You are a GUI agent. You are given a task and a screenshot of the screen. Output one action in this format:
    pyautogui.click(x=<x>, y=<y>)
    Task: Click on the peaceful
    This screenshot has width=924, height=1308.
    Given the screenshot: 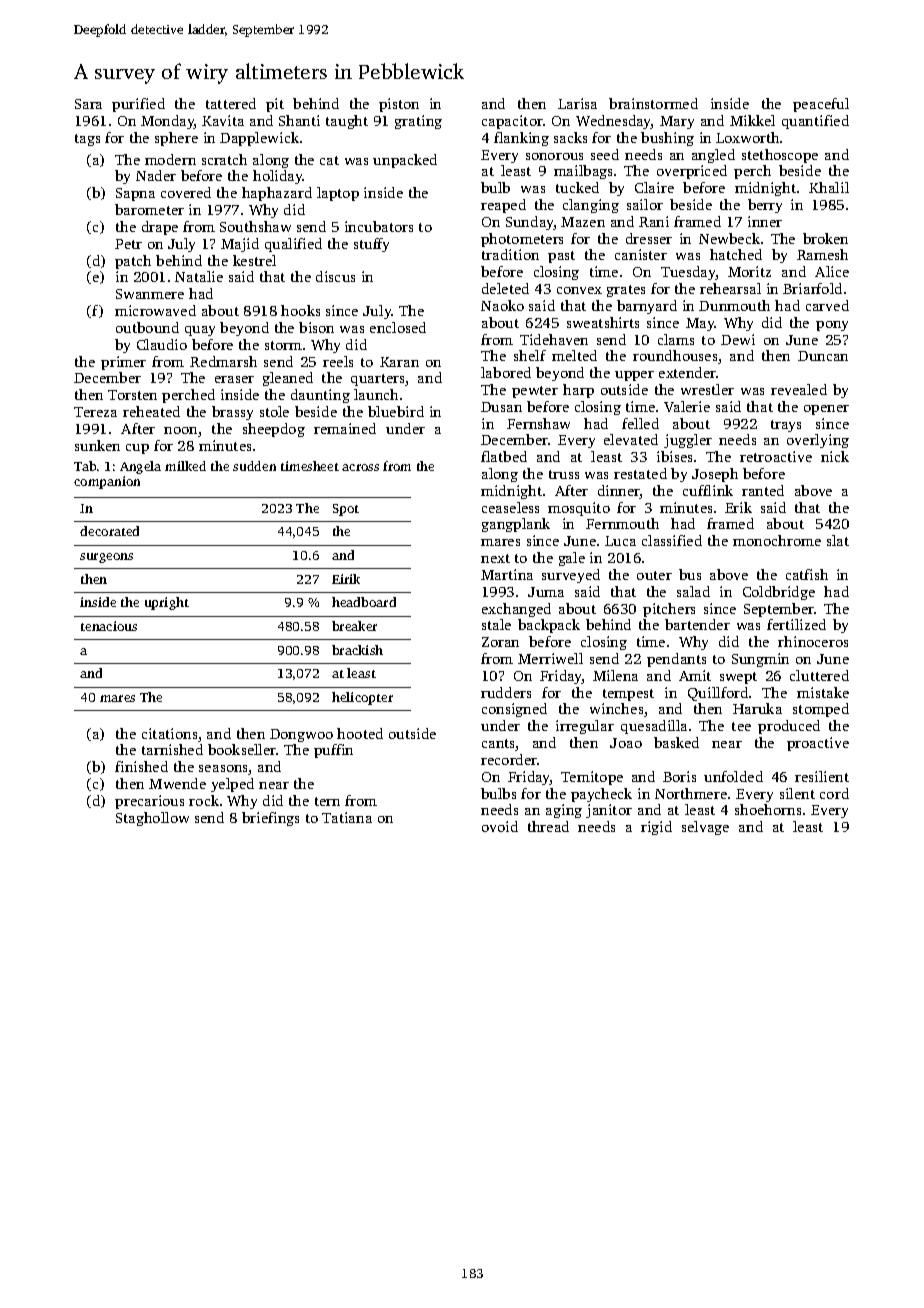 What is the action you would take?
    pyautogui.click(x=821, y=105)
